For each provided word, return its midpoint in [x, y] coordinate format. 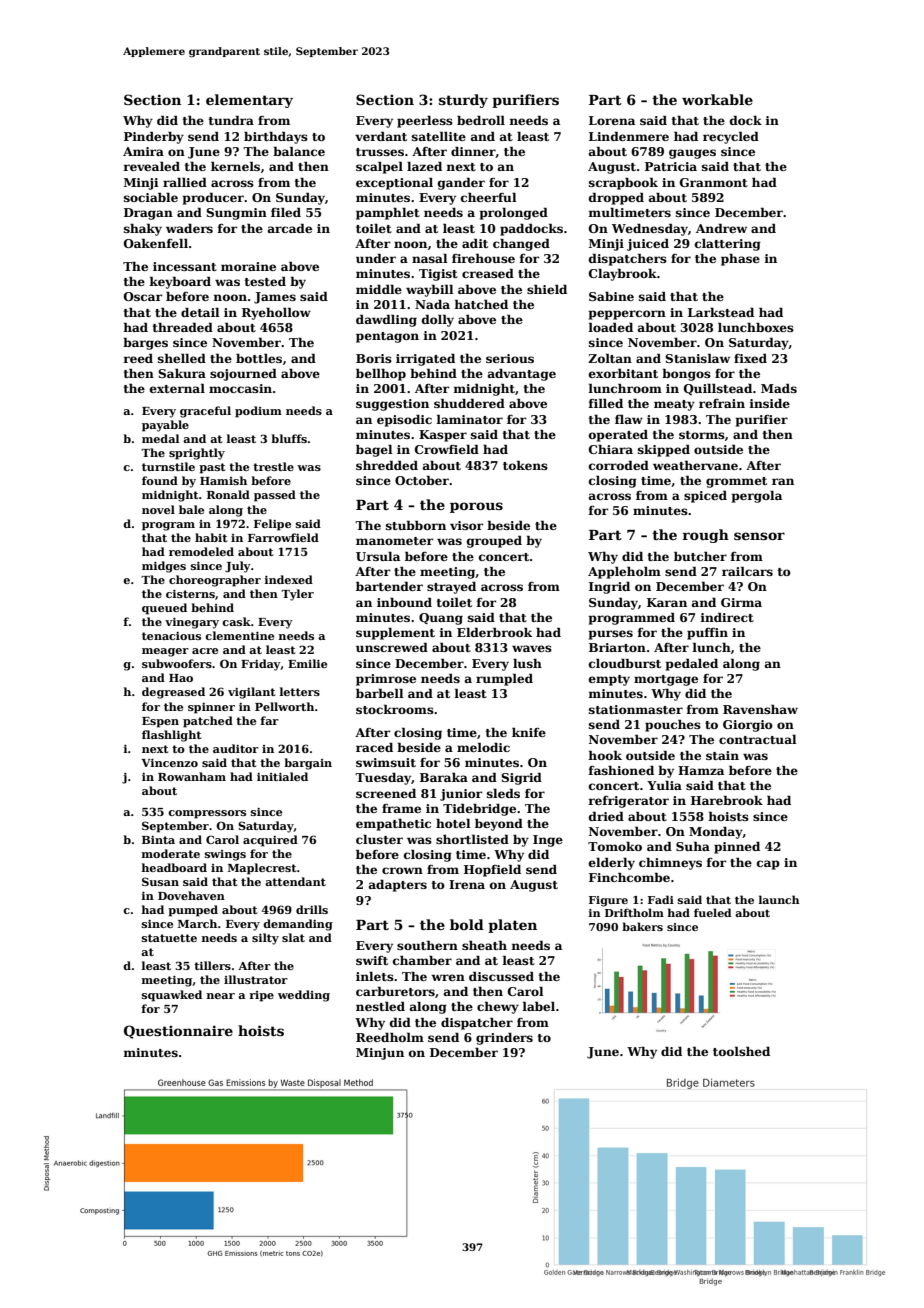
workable [717, 99]
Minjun [380, 1054]
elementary [249, 101]
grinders [504, 1038]
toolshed [741, 1051]
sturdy [463, 101]
